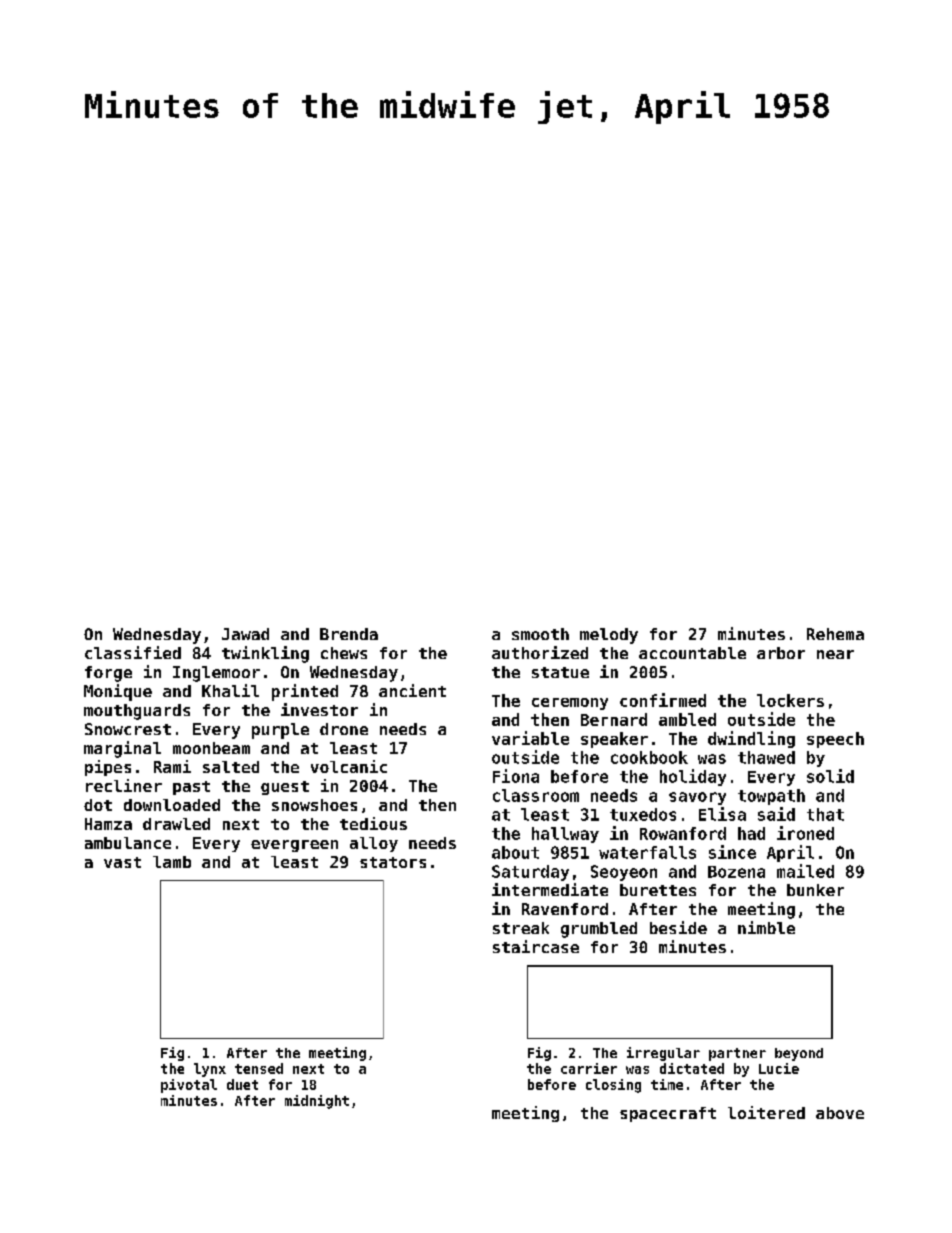 The width and height of the screenshot is (952, 1233). What do you see at coordinates (259, 1068) in the screenshot?
I see `tensed` at bounding box center [259, 1068].
